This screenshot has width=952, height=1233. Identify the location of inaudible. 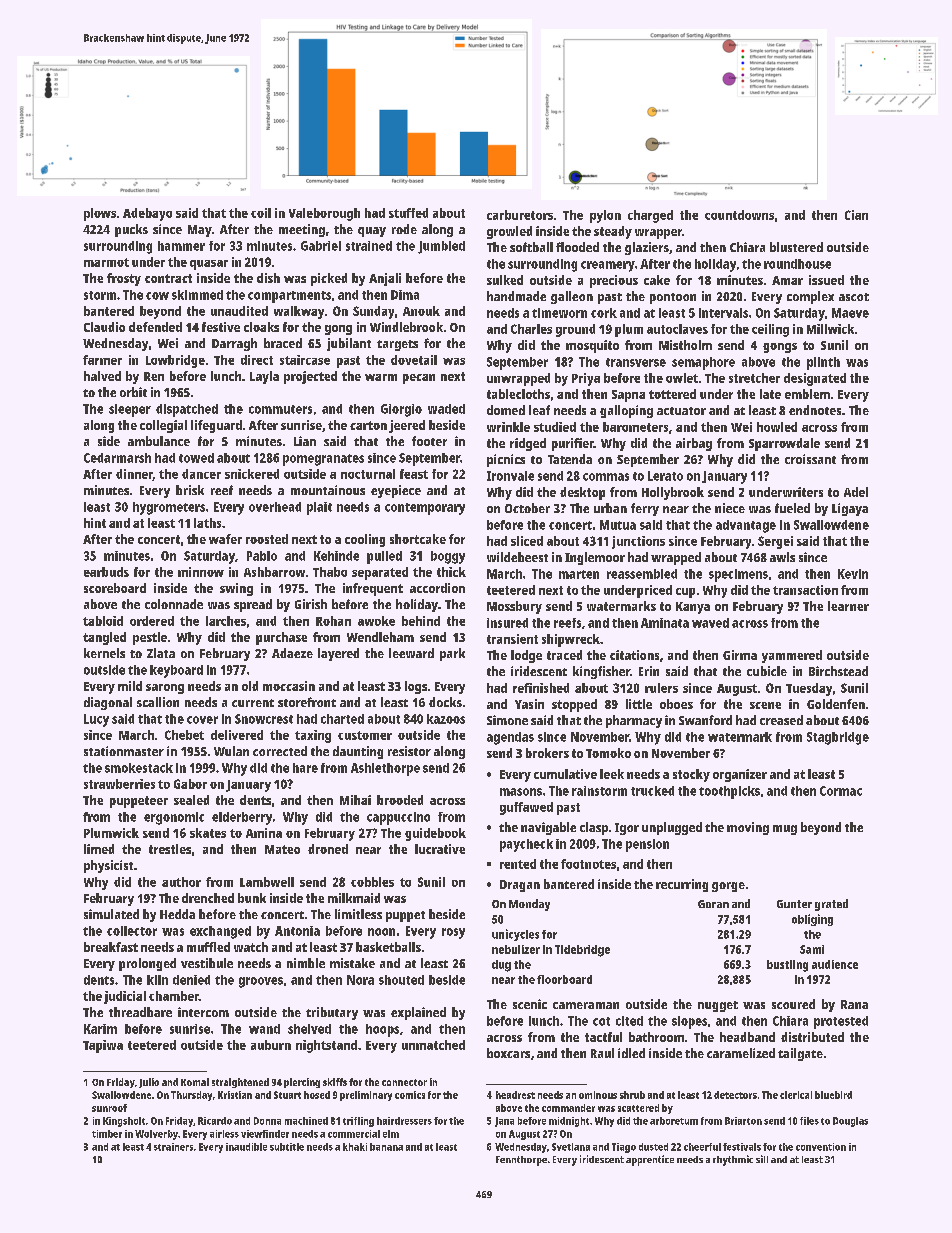
(246, 1147).
